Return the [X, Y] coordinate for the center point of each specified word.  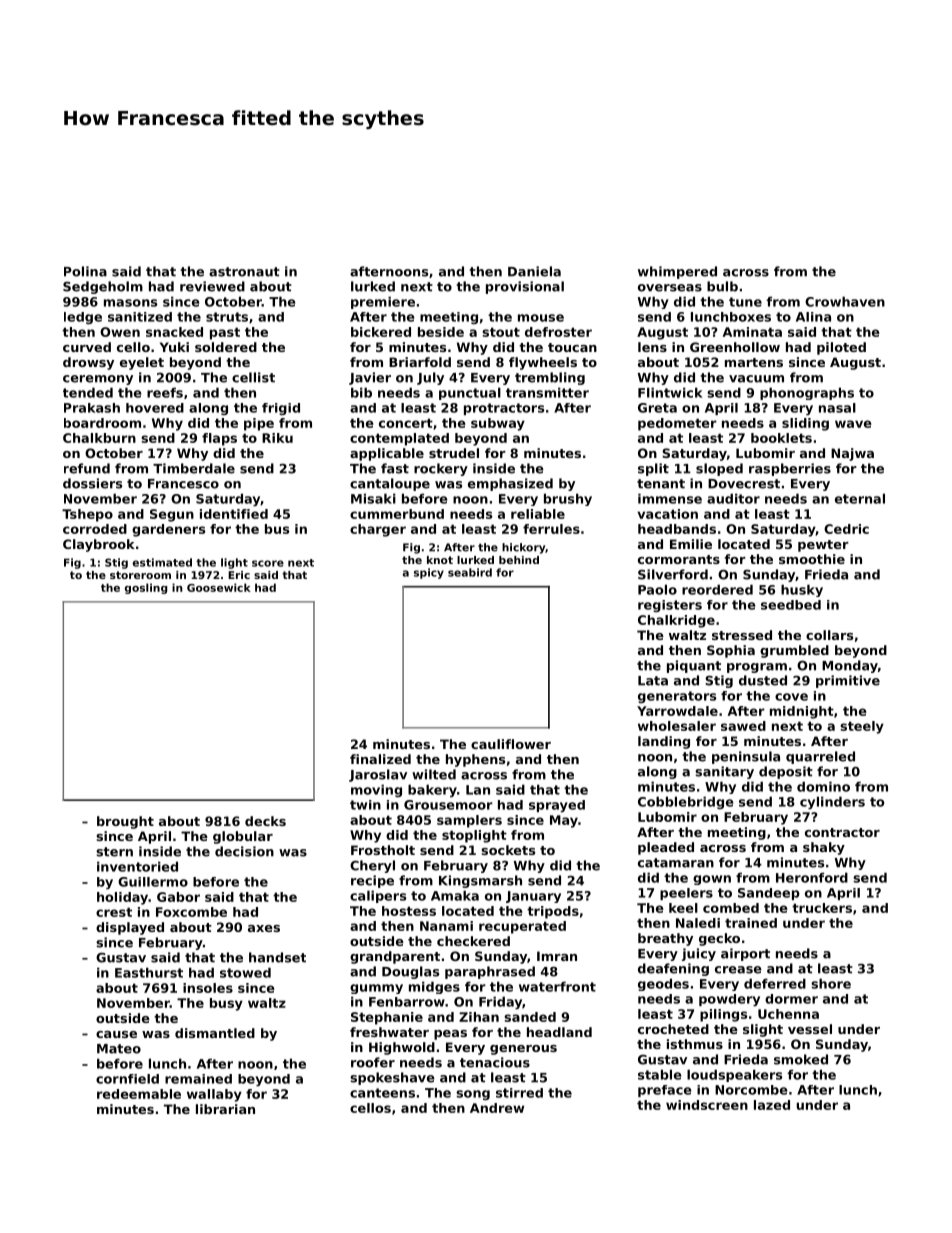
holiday [122, 898]
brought [125, 822]
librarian [225, 1109]
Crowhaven [845, 301]
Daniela [534, 271]
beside [441, 332]
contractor [842, 832]
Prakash [92, 408]
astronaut [244, 272]
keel [683, 908]
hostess [409, 911]
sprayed [557, 806]
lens [652, 347]
